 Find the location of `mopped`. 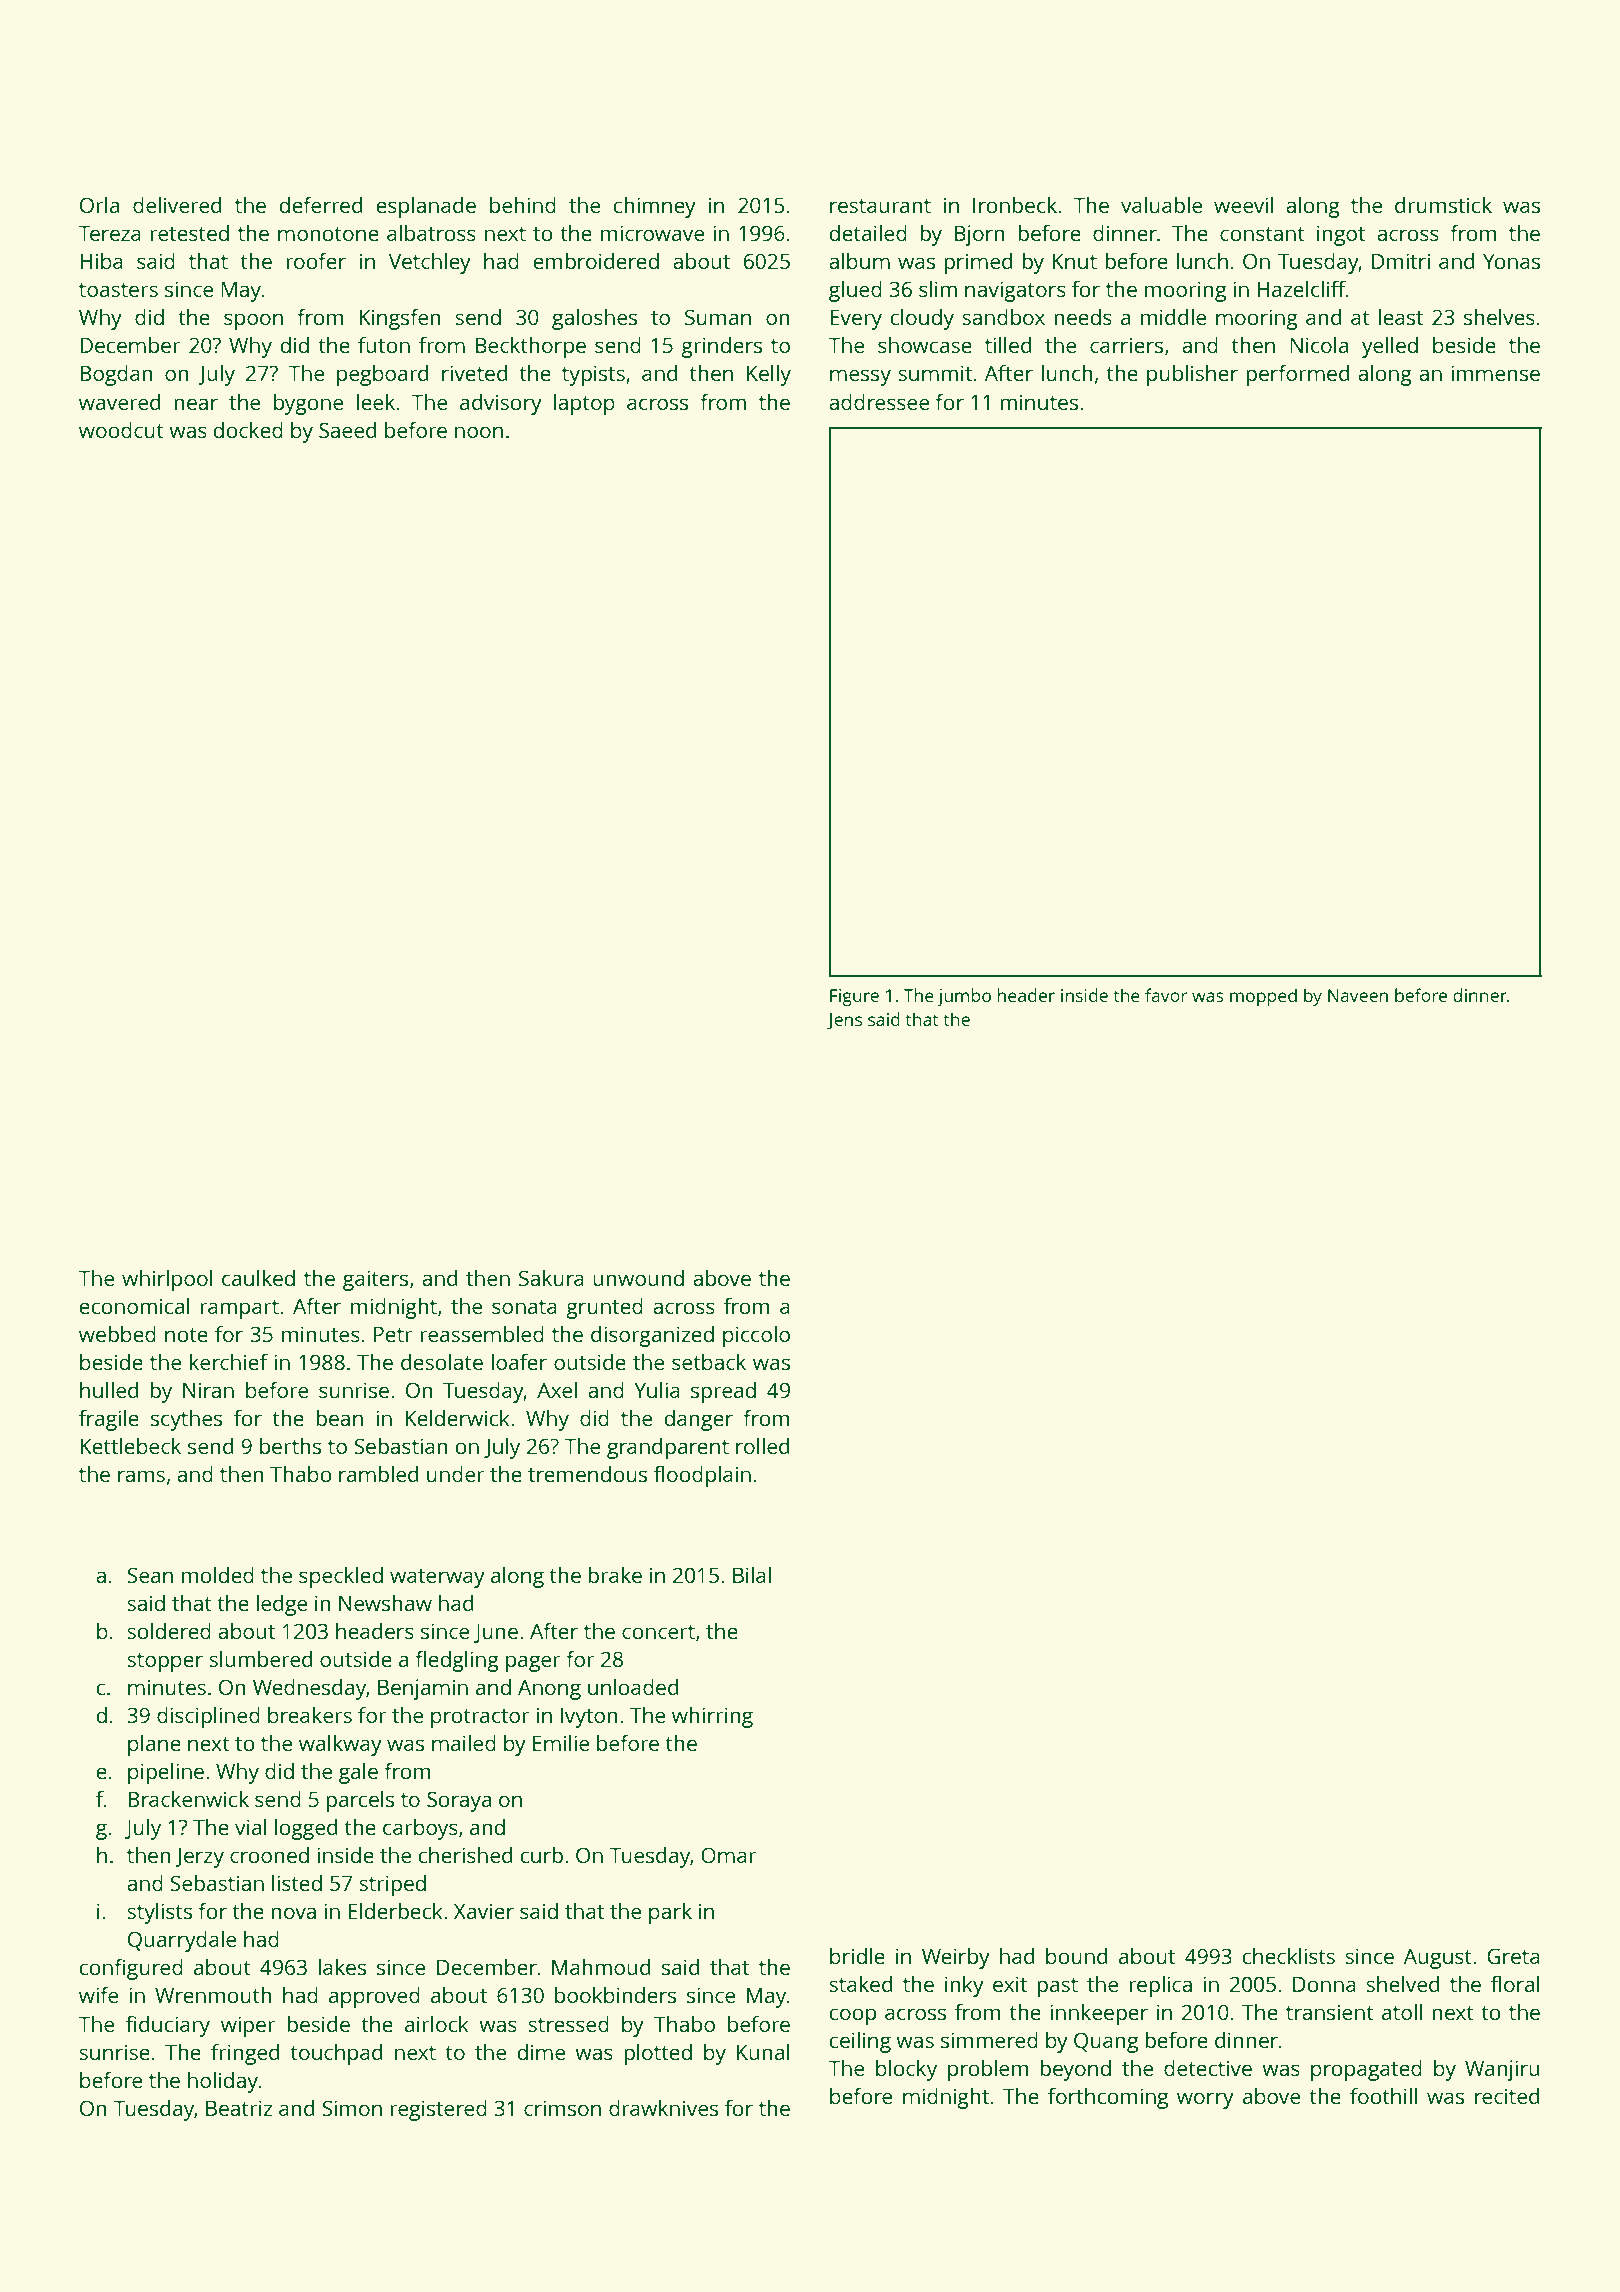

mopped is located at coordinates (1263, 997).
